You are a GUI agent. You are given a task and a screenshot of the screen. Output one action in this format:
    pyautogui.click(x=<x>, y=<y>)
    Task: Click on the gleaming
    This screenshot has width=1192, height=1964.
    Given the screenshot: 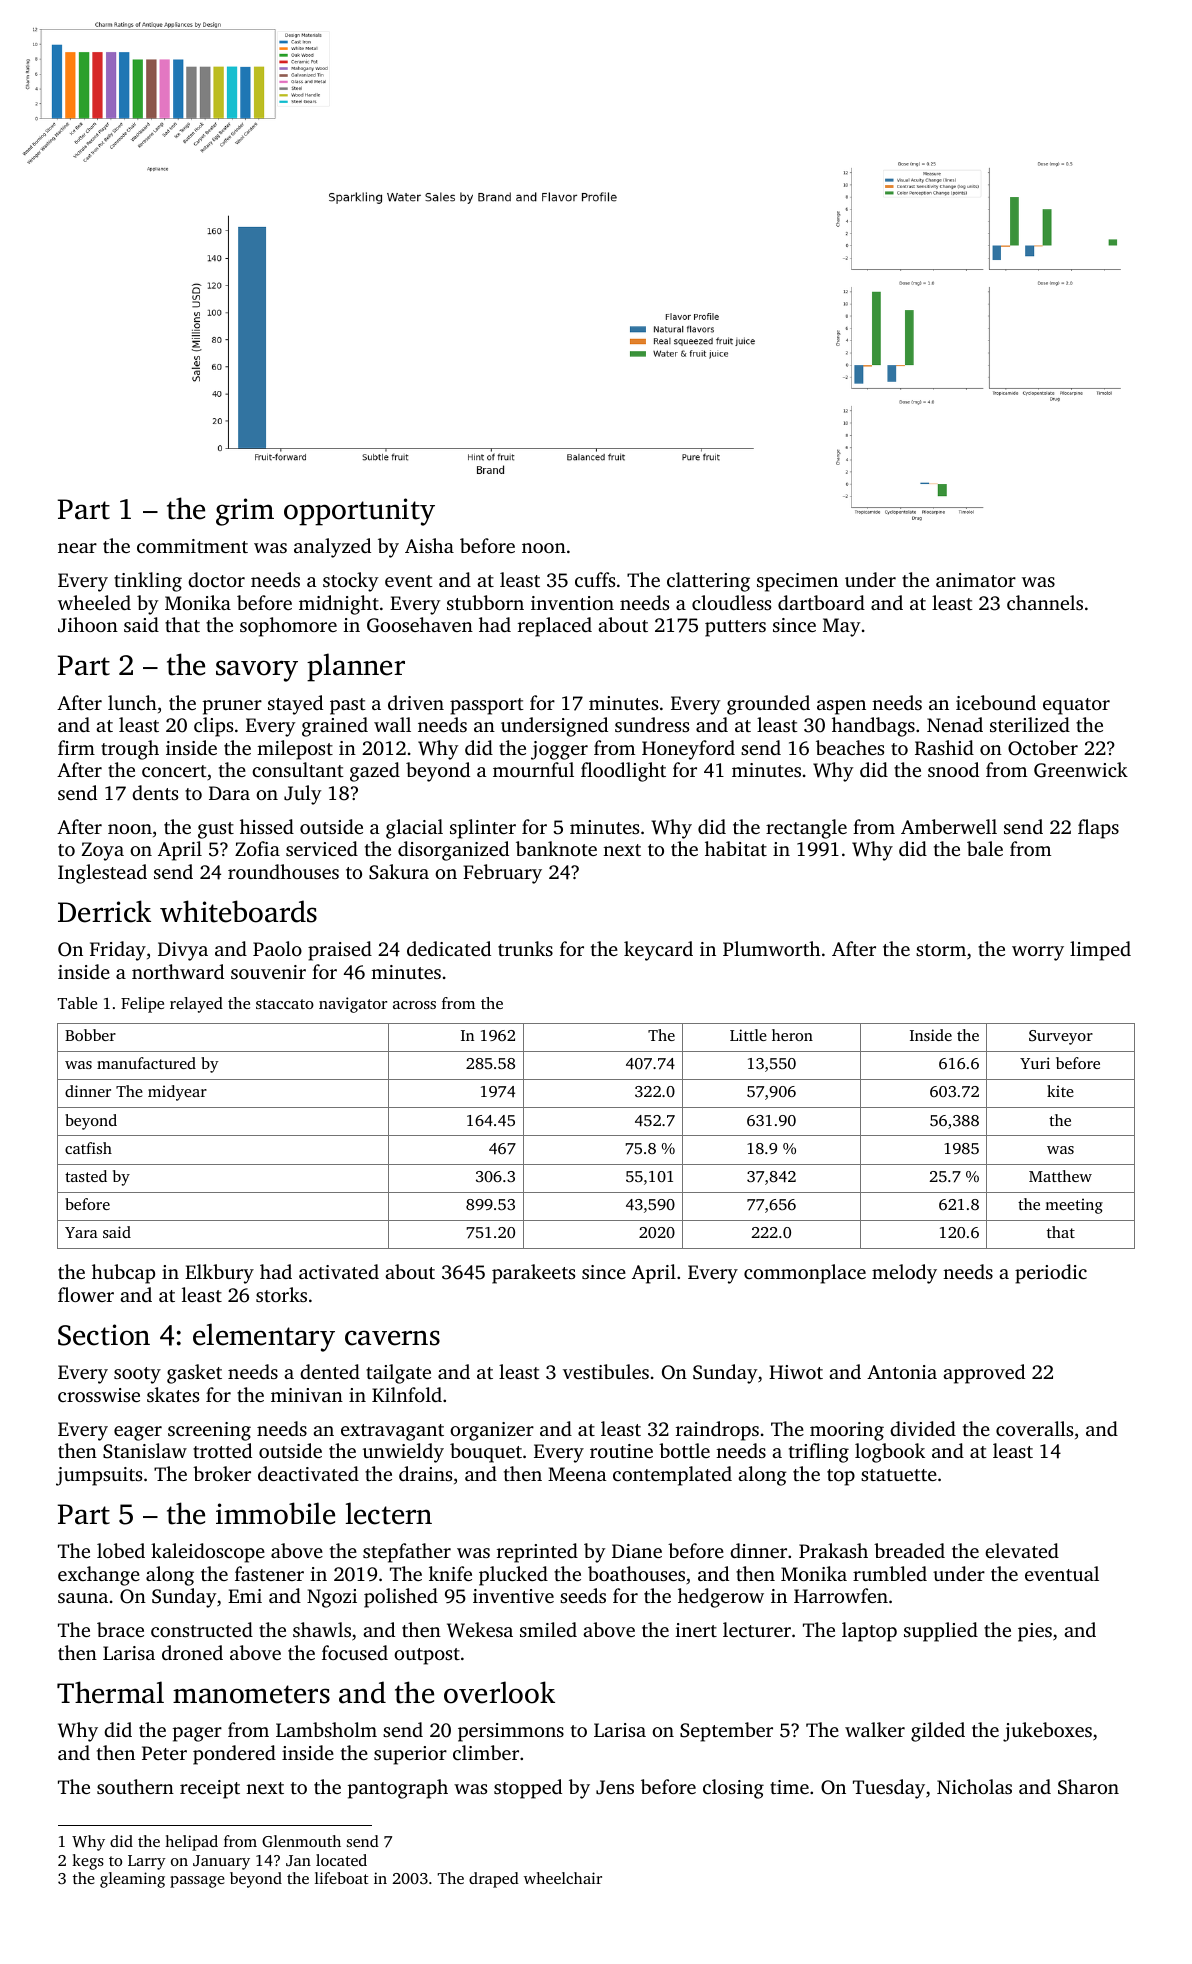 What is the action you would take?
    pyautogui.click(x=132, y=1880)
